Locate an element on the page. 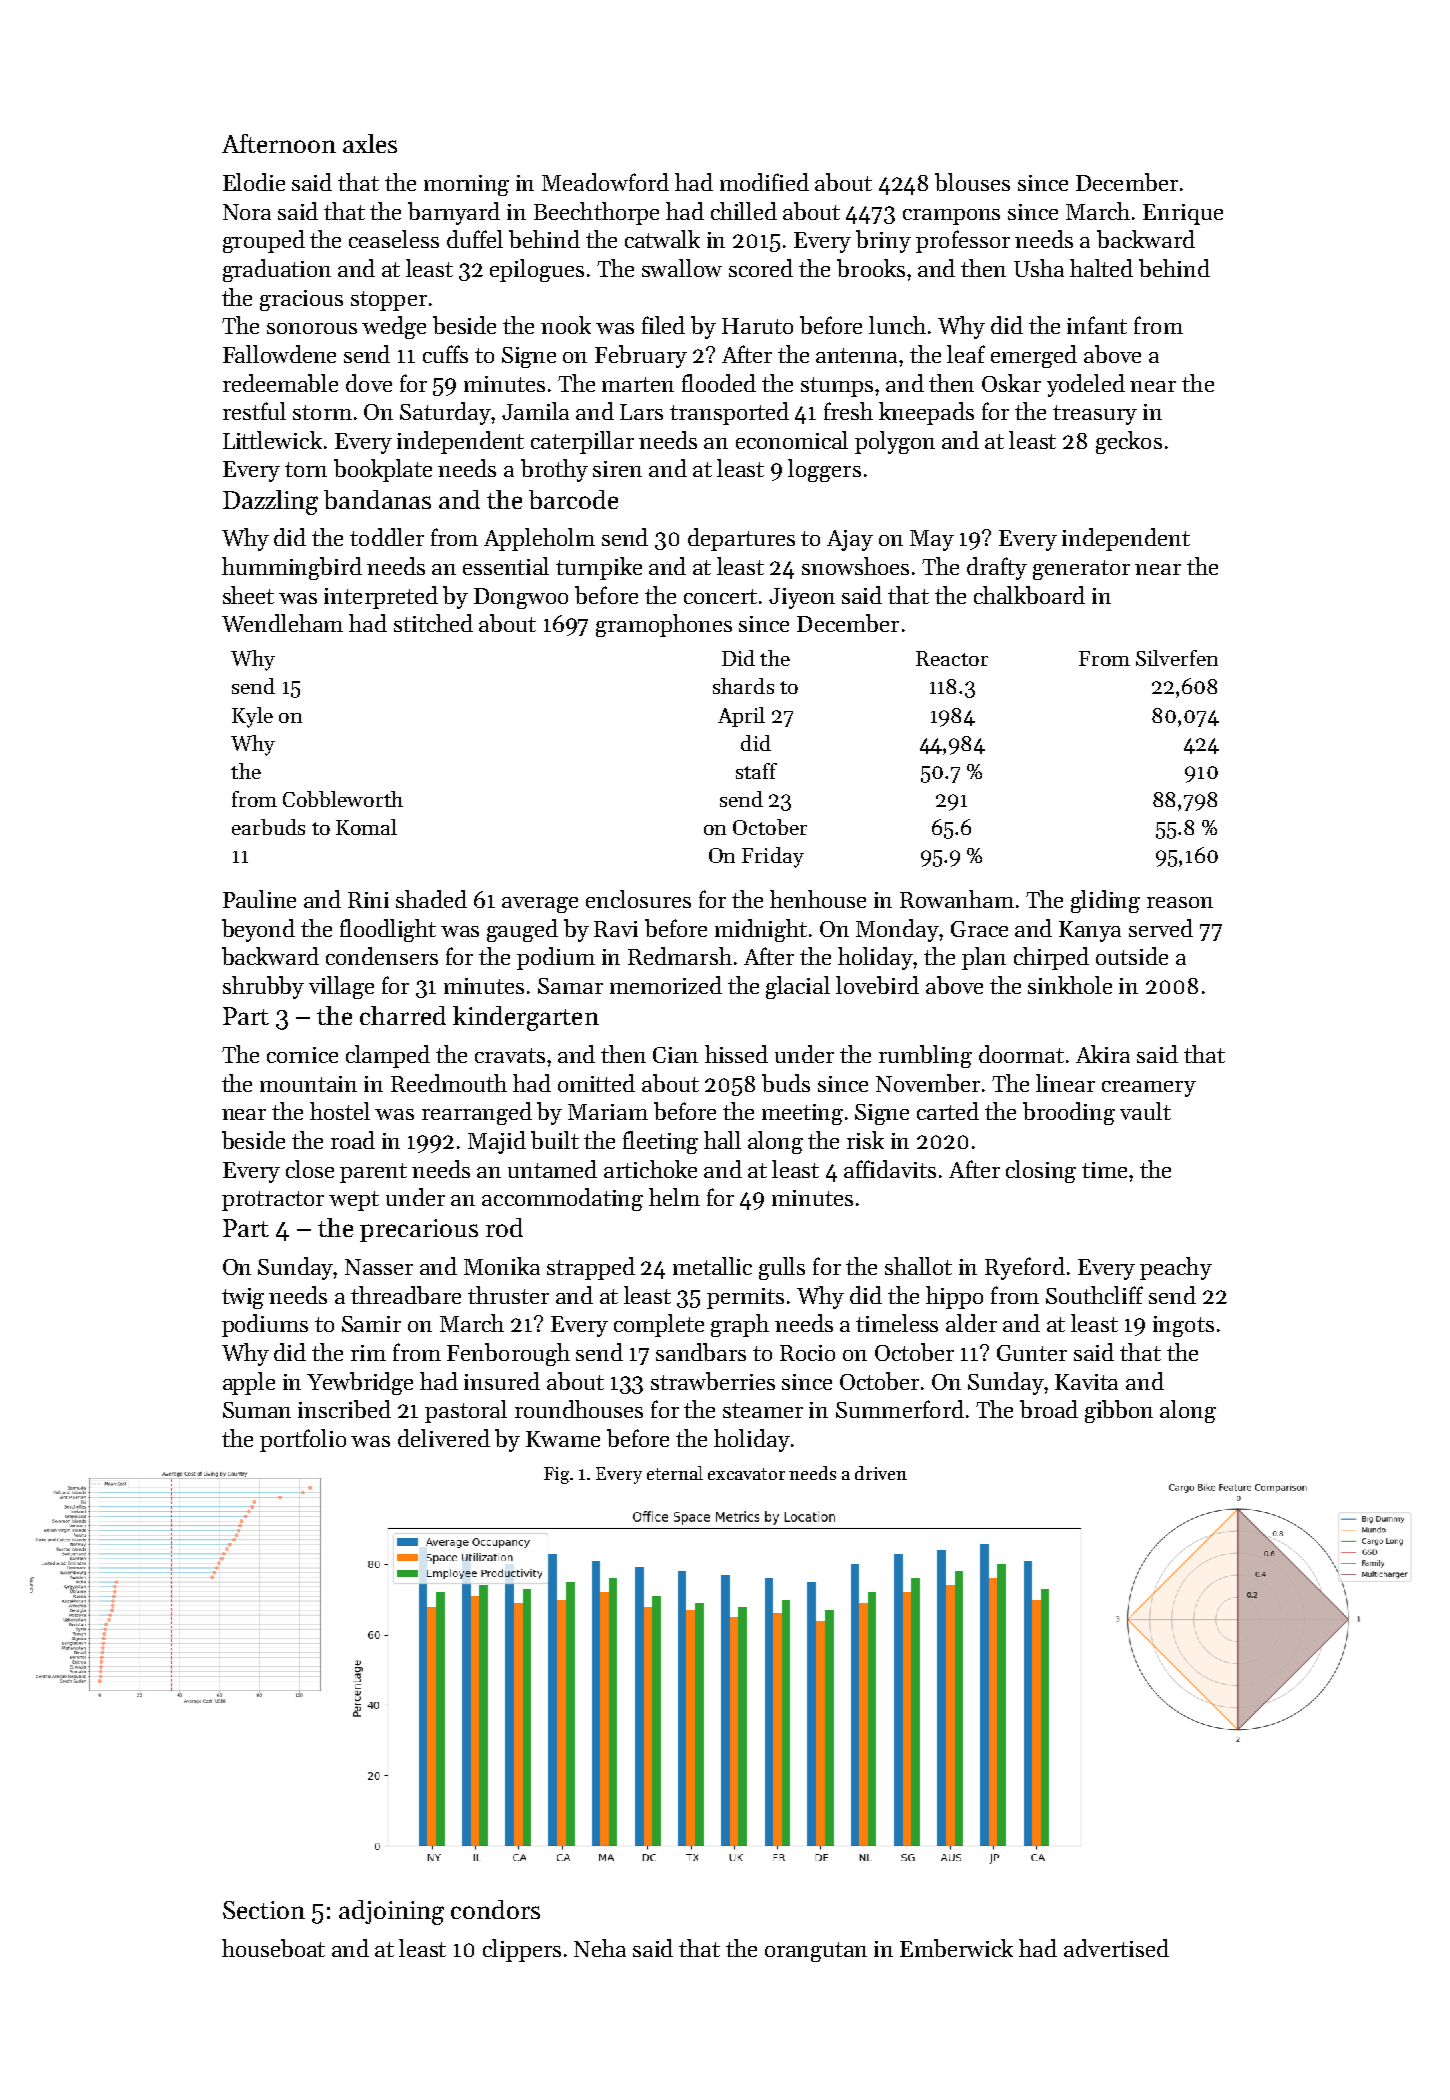  roundhouses is located at coordinates (579, 1409).
